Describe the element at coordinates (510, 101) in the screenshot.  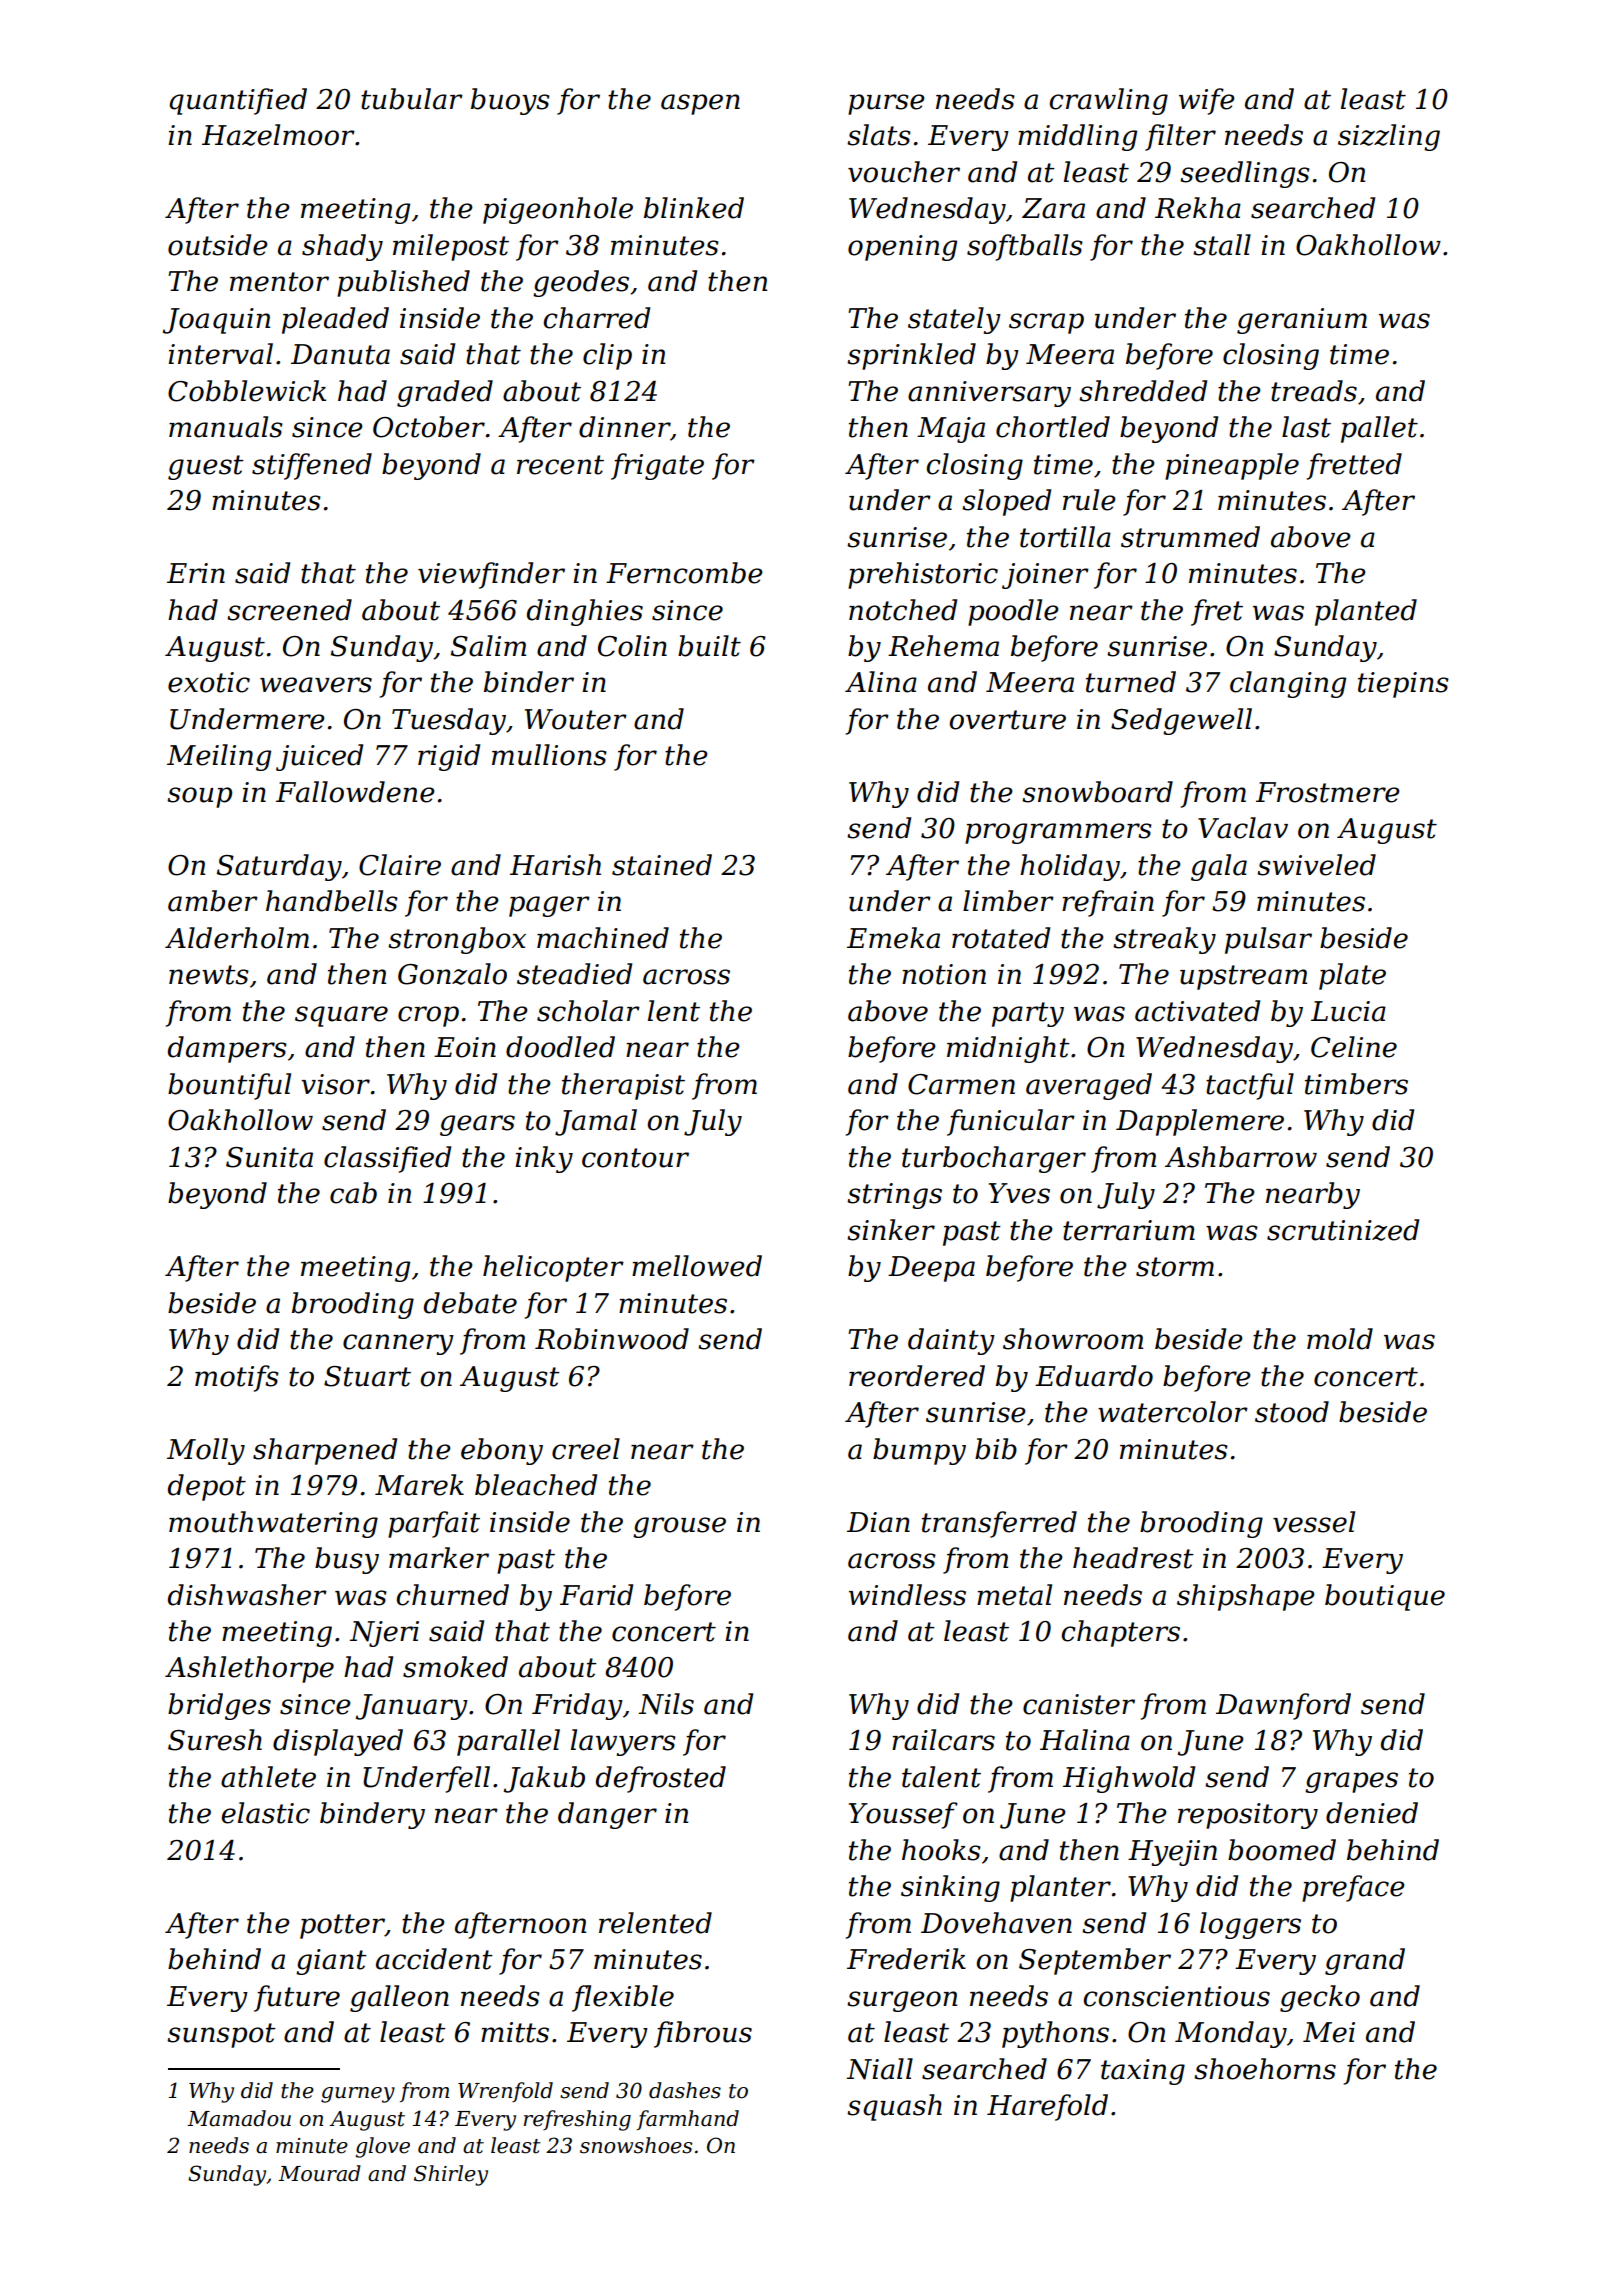
I see `buoys` at that location.
